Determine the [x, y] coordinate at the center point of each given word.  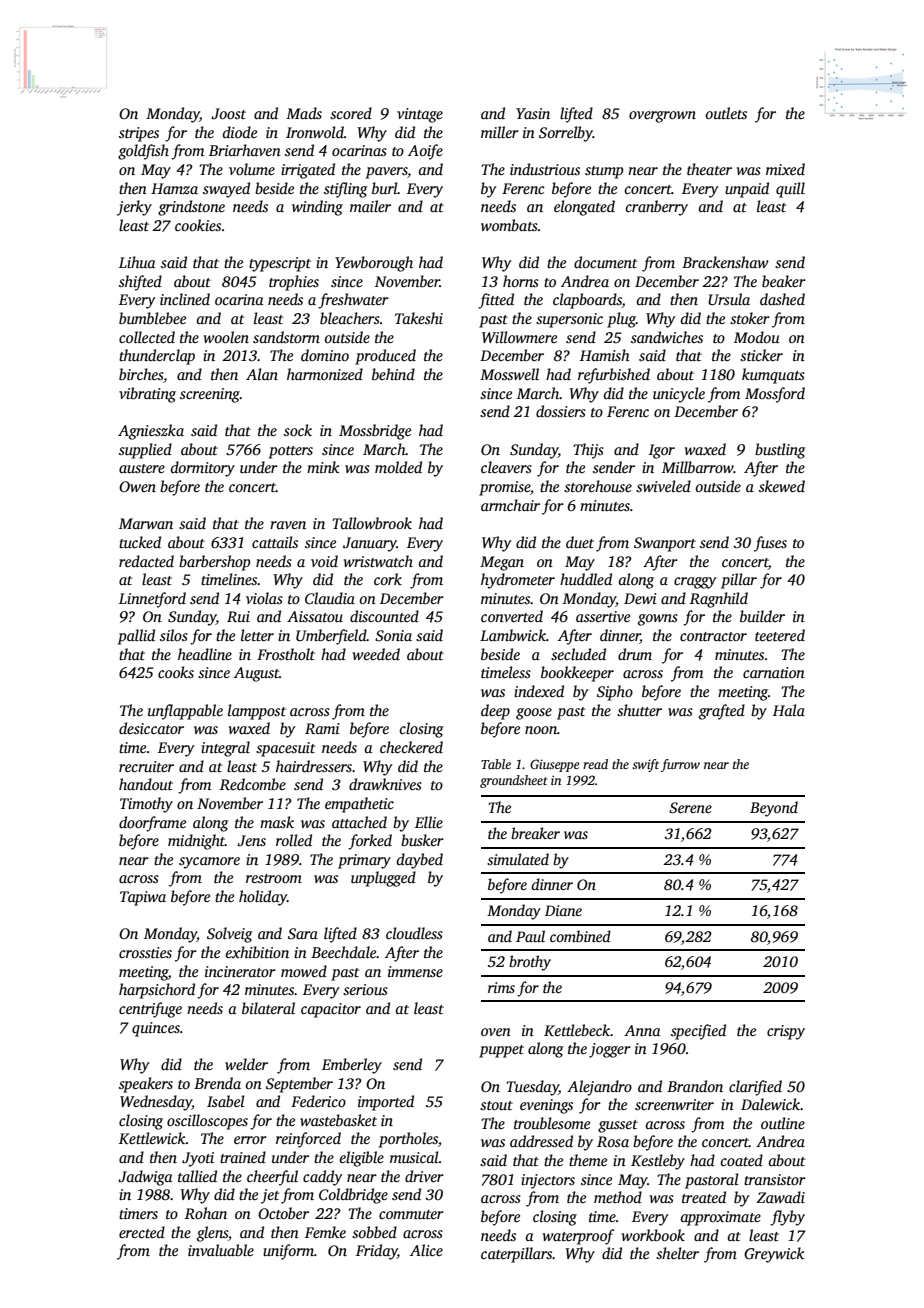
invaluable [221, 1250]
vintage [420, 115]
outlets [726, 113]
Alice [426, 1250]
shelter [677, 1253]
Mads [304, 113]
